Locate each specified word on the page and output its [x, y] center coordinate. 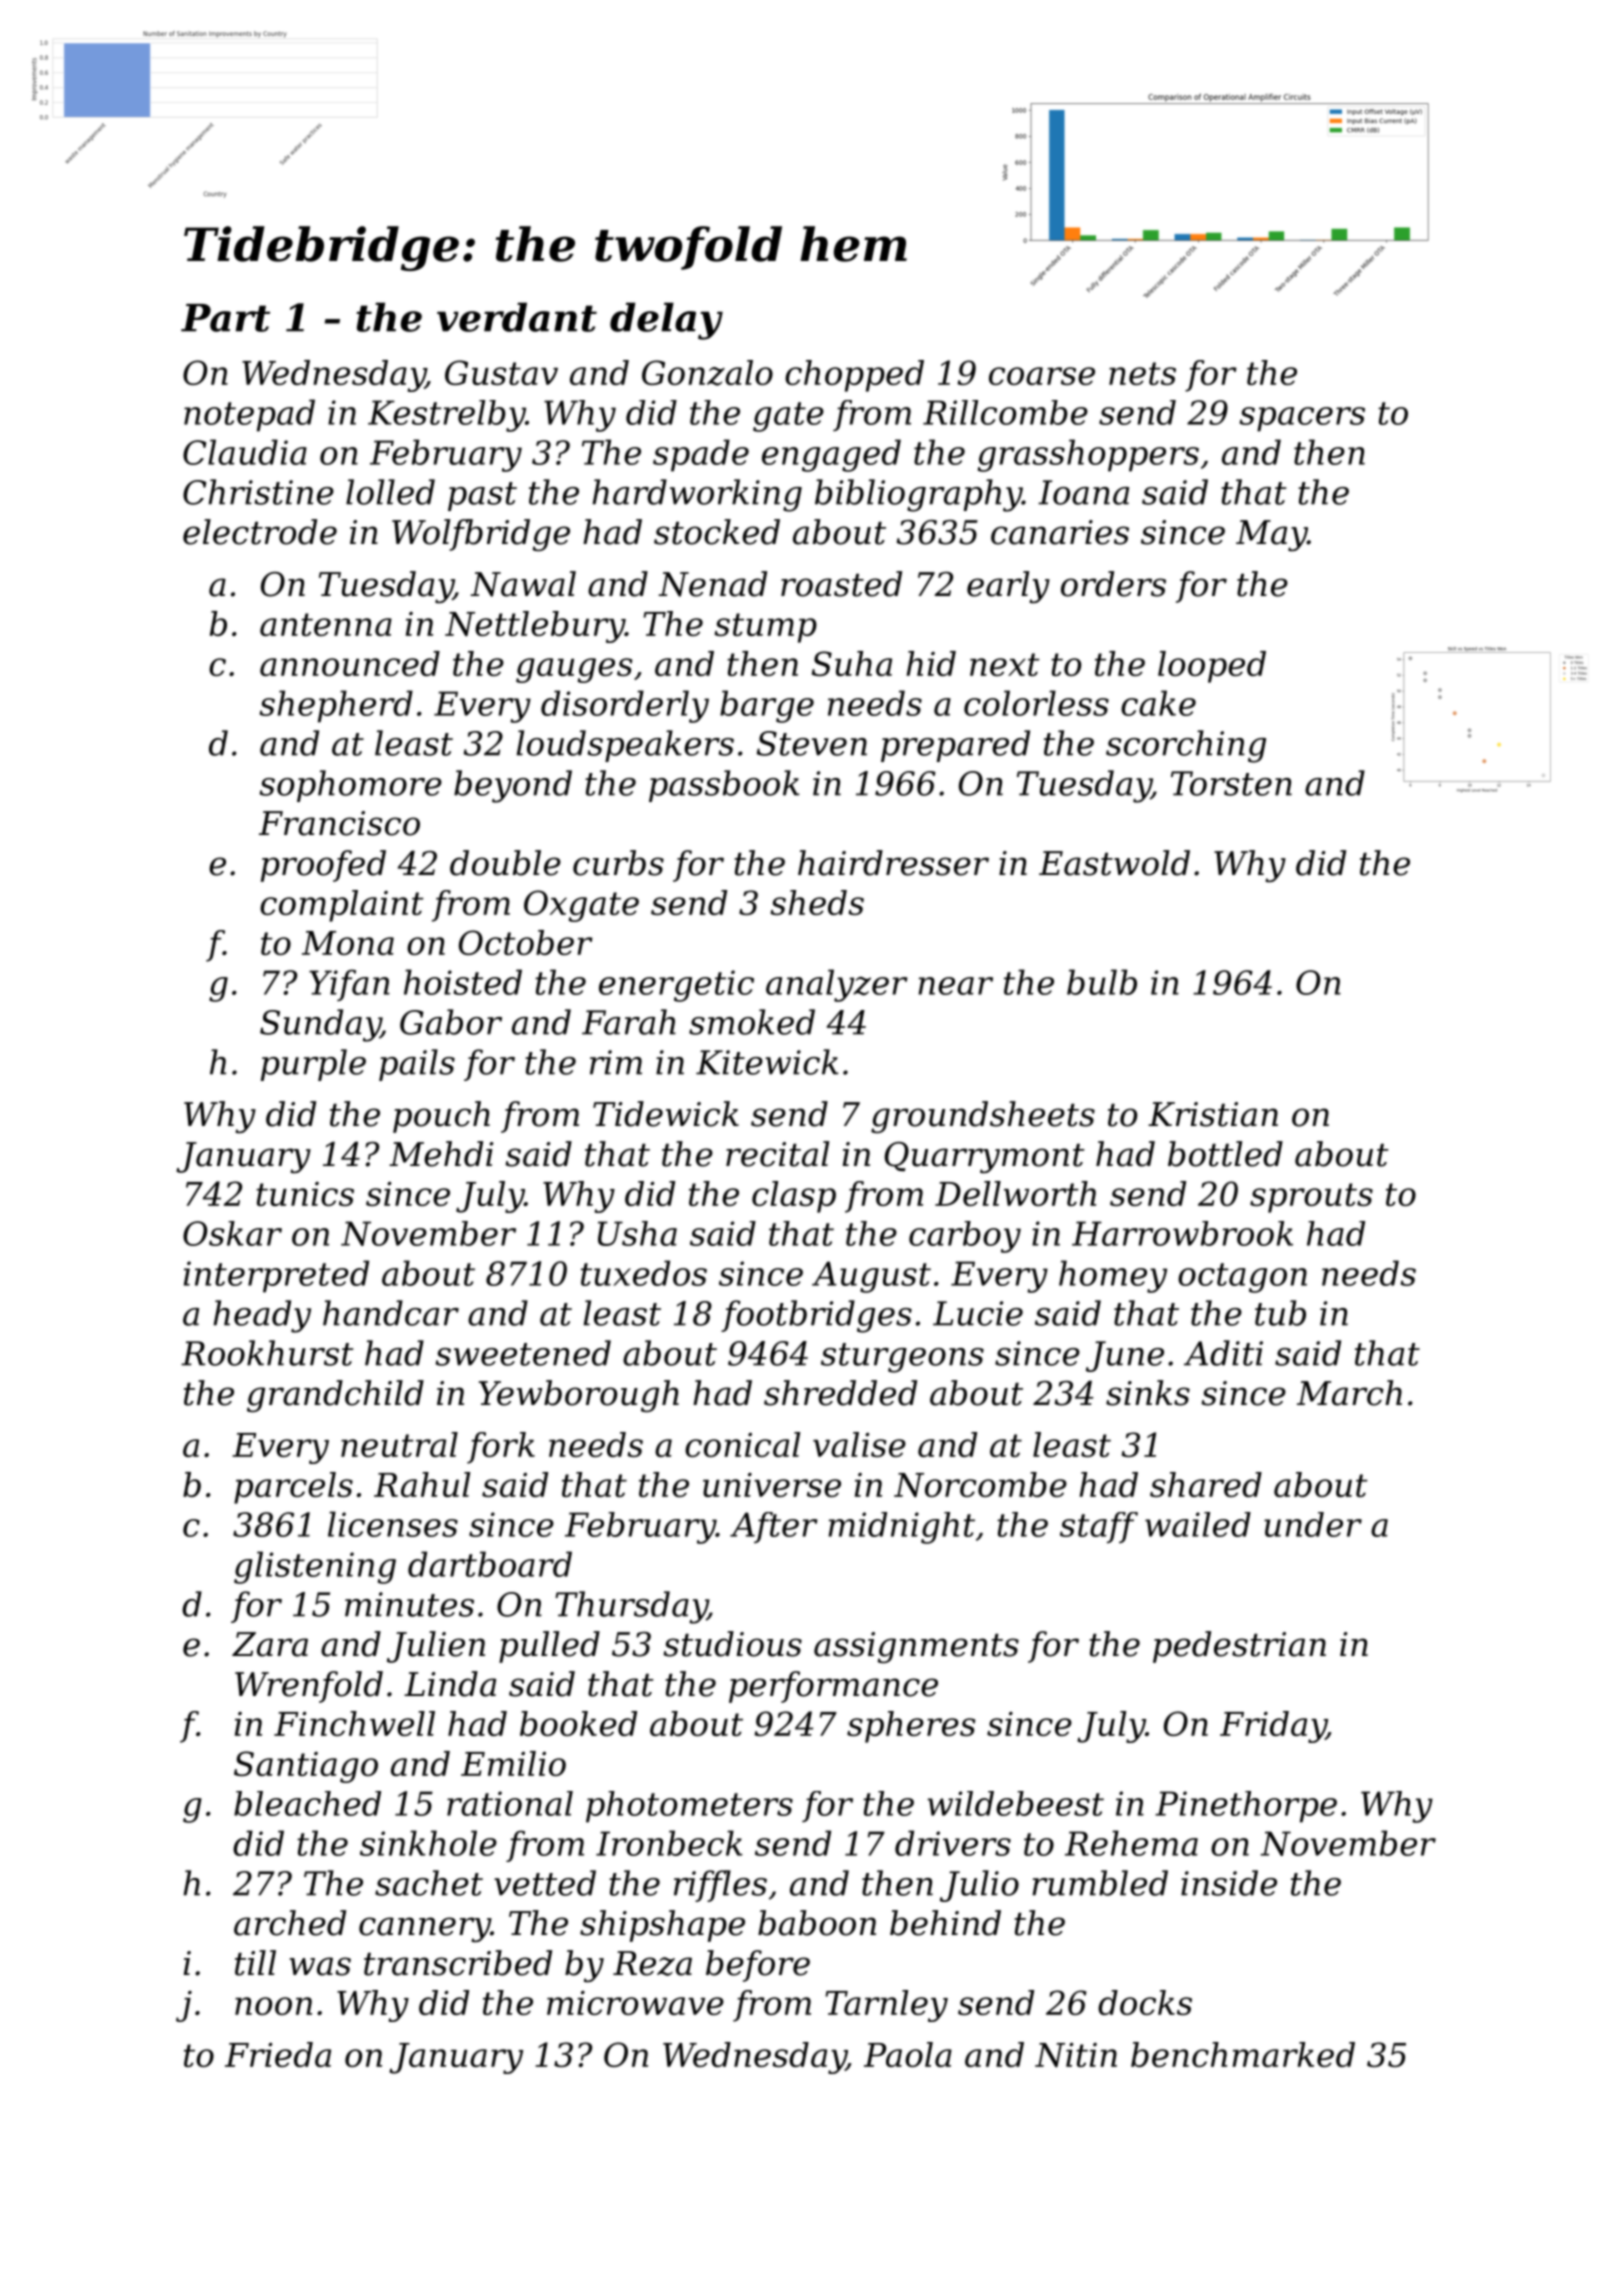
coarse [1042, 376]
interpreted [276, 1276]
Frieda [278, 2054]
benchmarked [1243, 2054]
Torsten [1231, 783]
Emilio [513, 1763]
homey [1113, 1276]
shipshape [662, 1926]
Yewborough [578, 1396]
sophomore [351, 786]
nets [1142, 373]
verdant [517, 317]
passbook [724, 786]
